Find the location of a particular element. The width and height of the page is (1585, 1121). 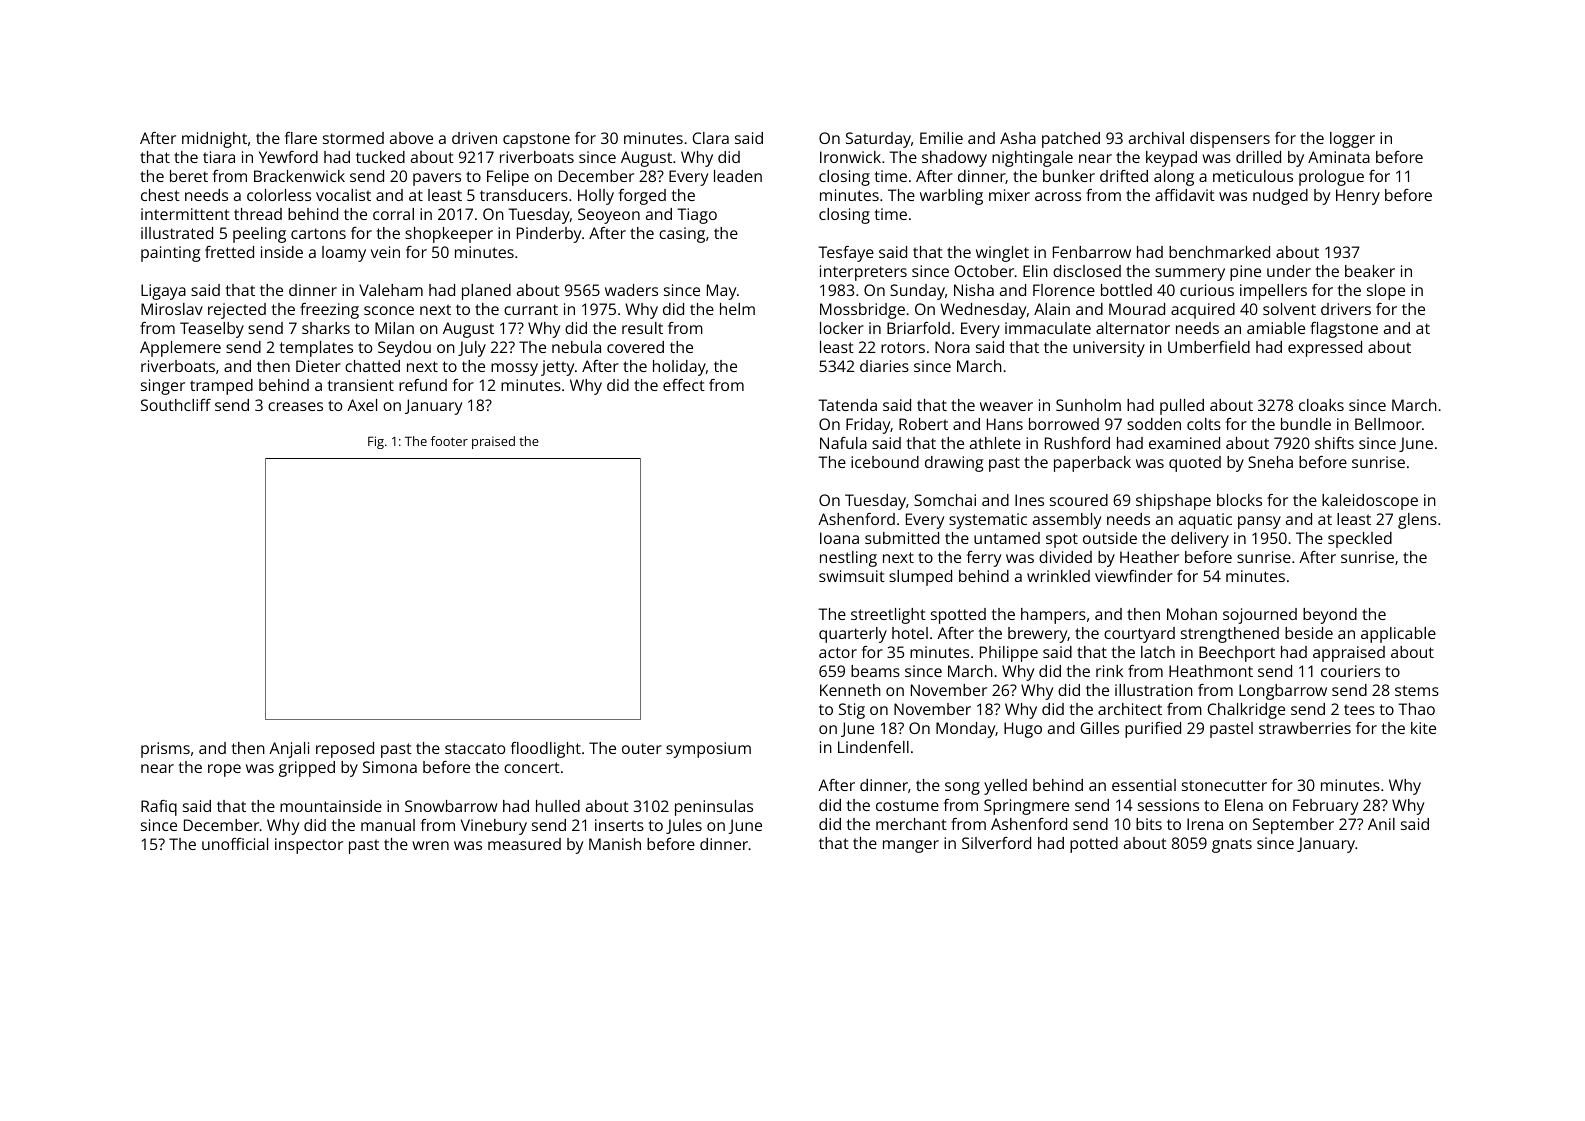

archival is located at coordinates (1156, 138).
